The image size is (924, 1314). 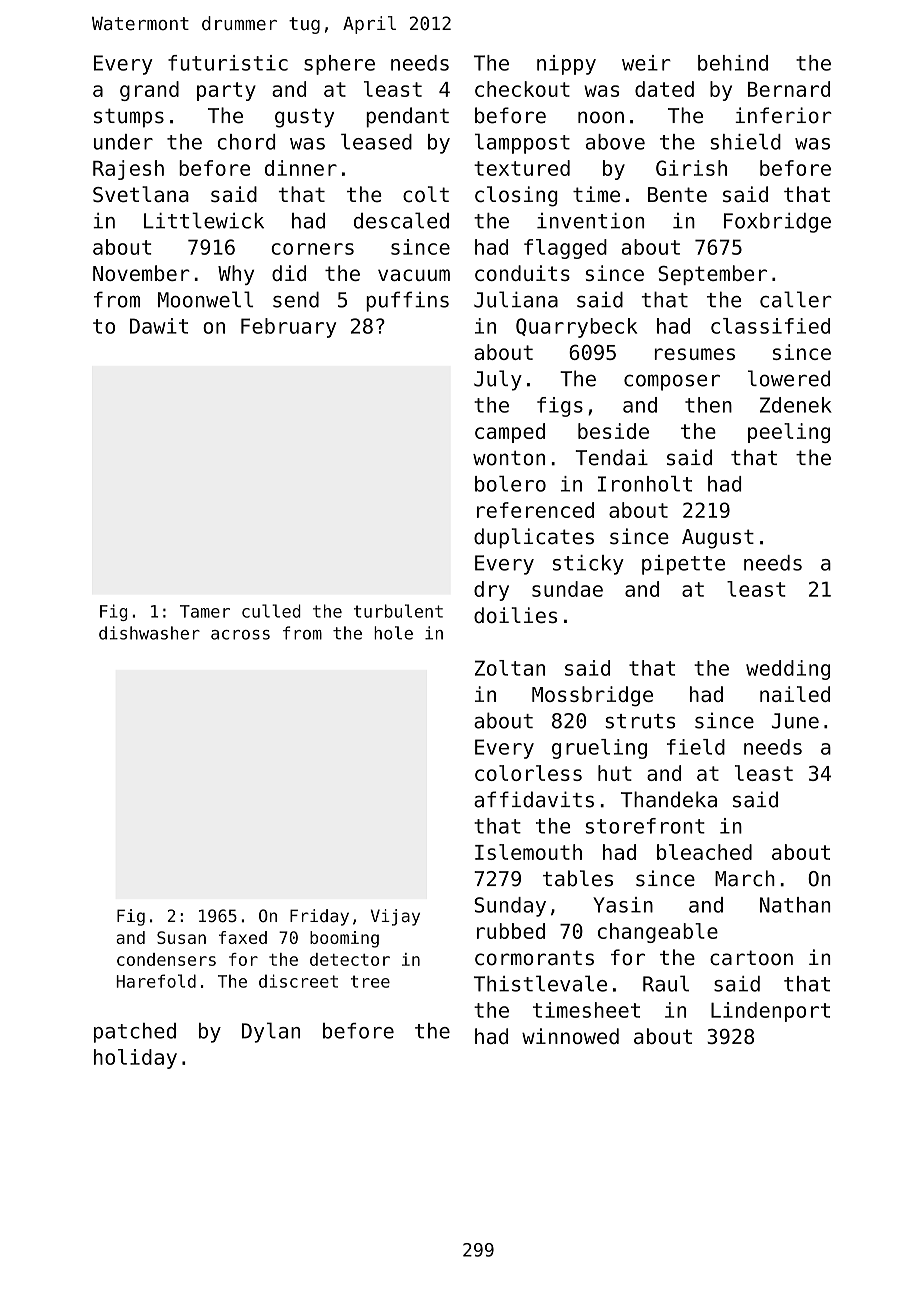 I want to click on November, so click(x=141, y=273).
